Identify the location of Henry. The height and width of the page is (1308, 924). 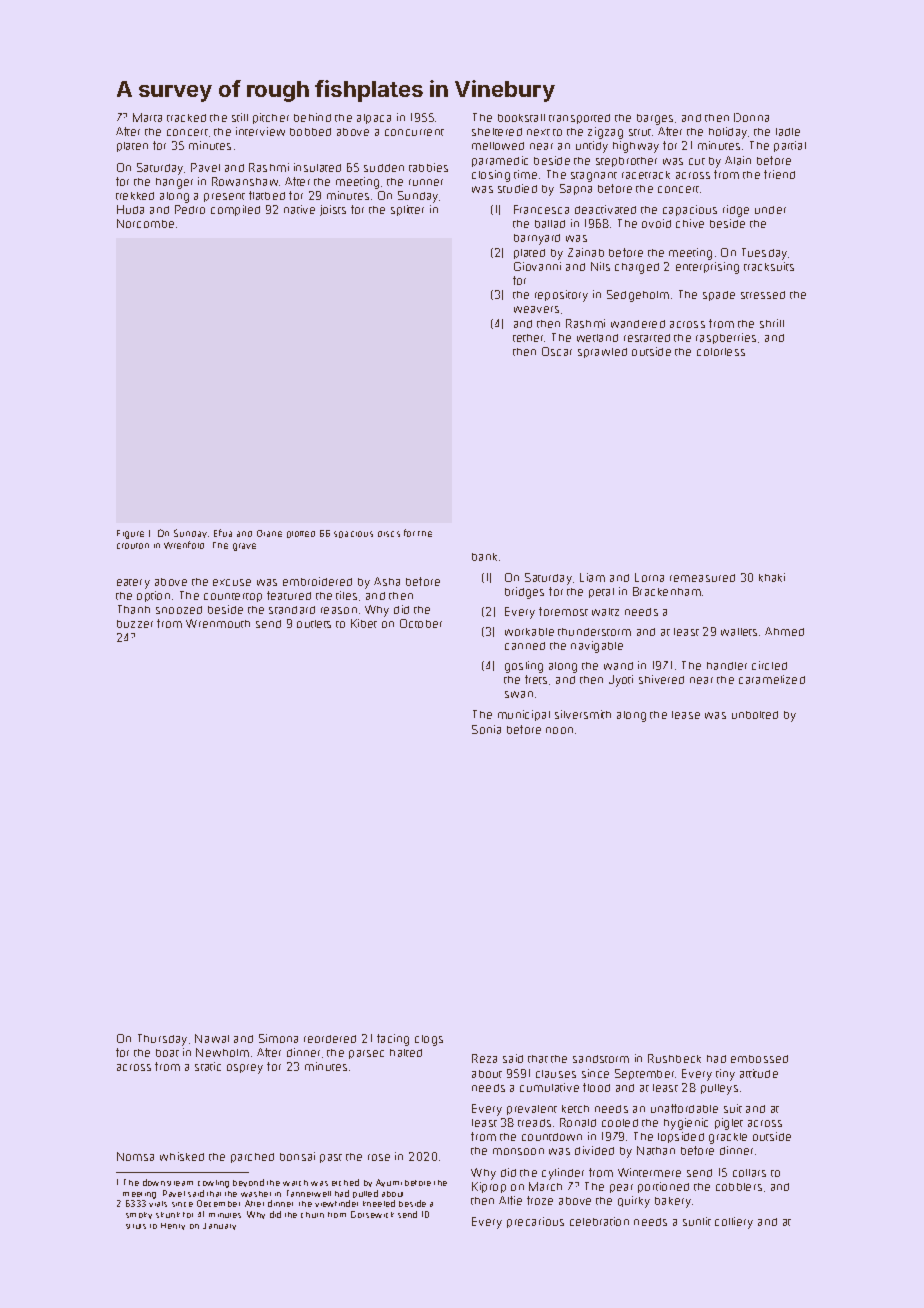
(173, 1226).
